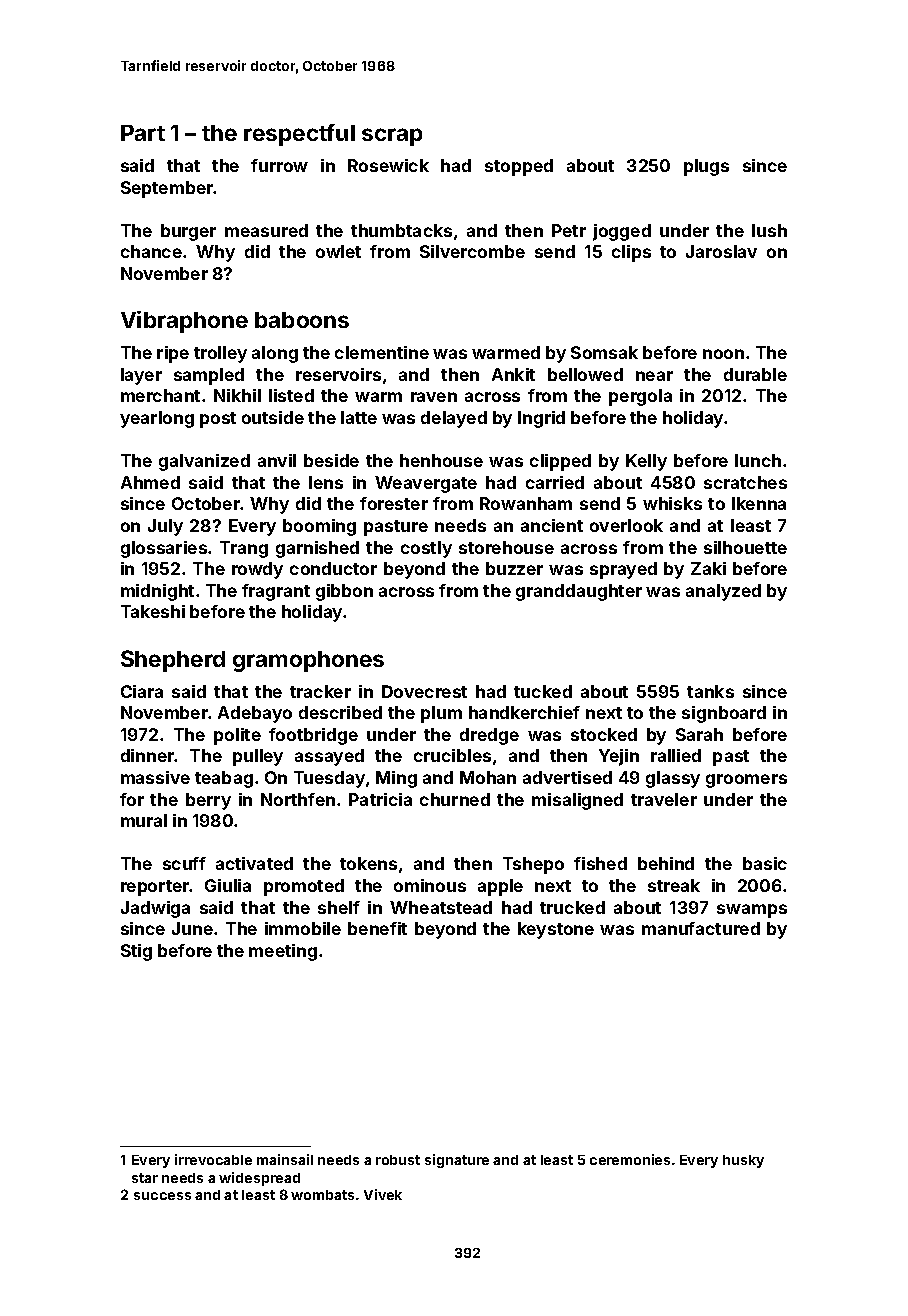 This screenshot has width=908, height=1316. Describe the element at coordinates (519, 167) in the screenshot. I see `stopped` at that location.
